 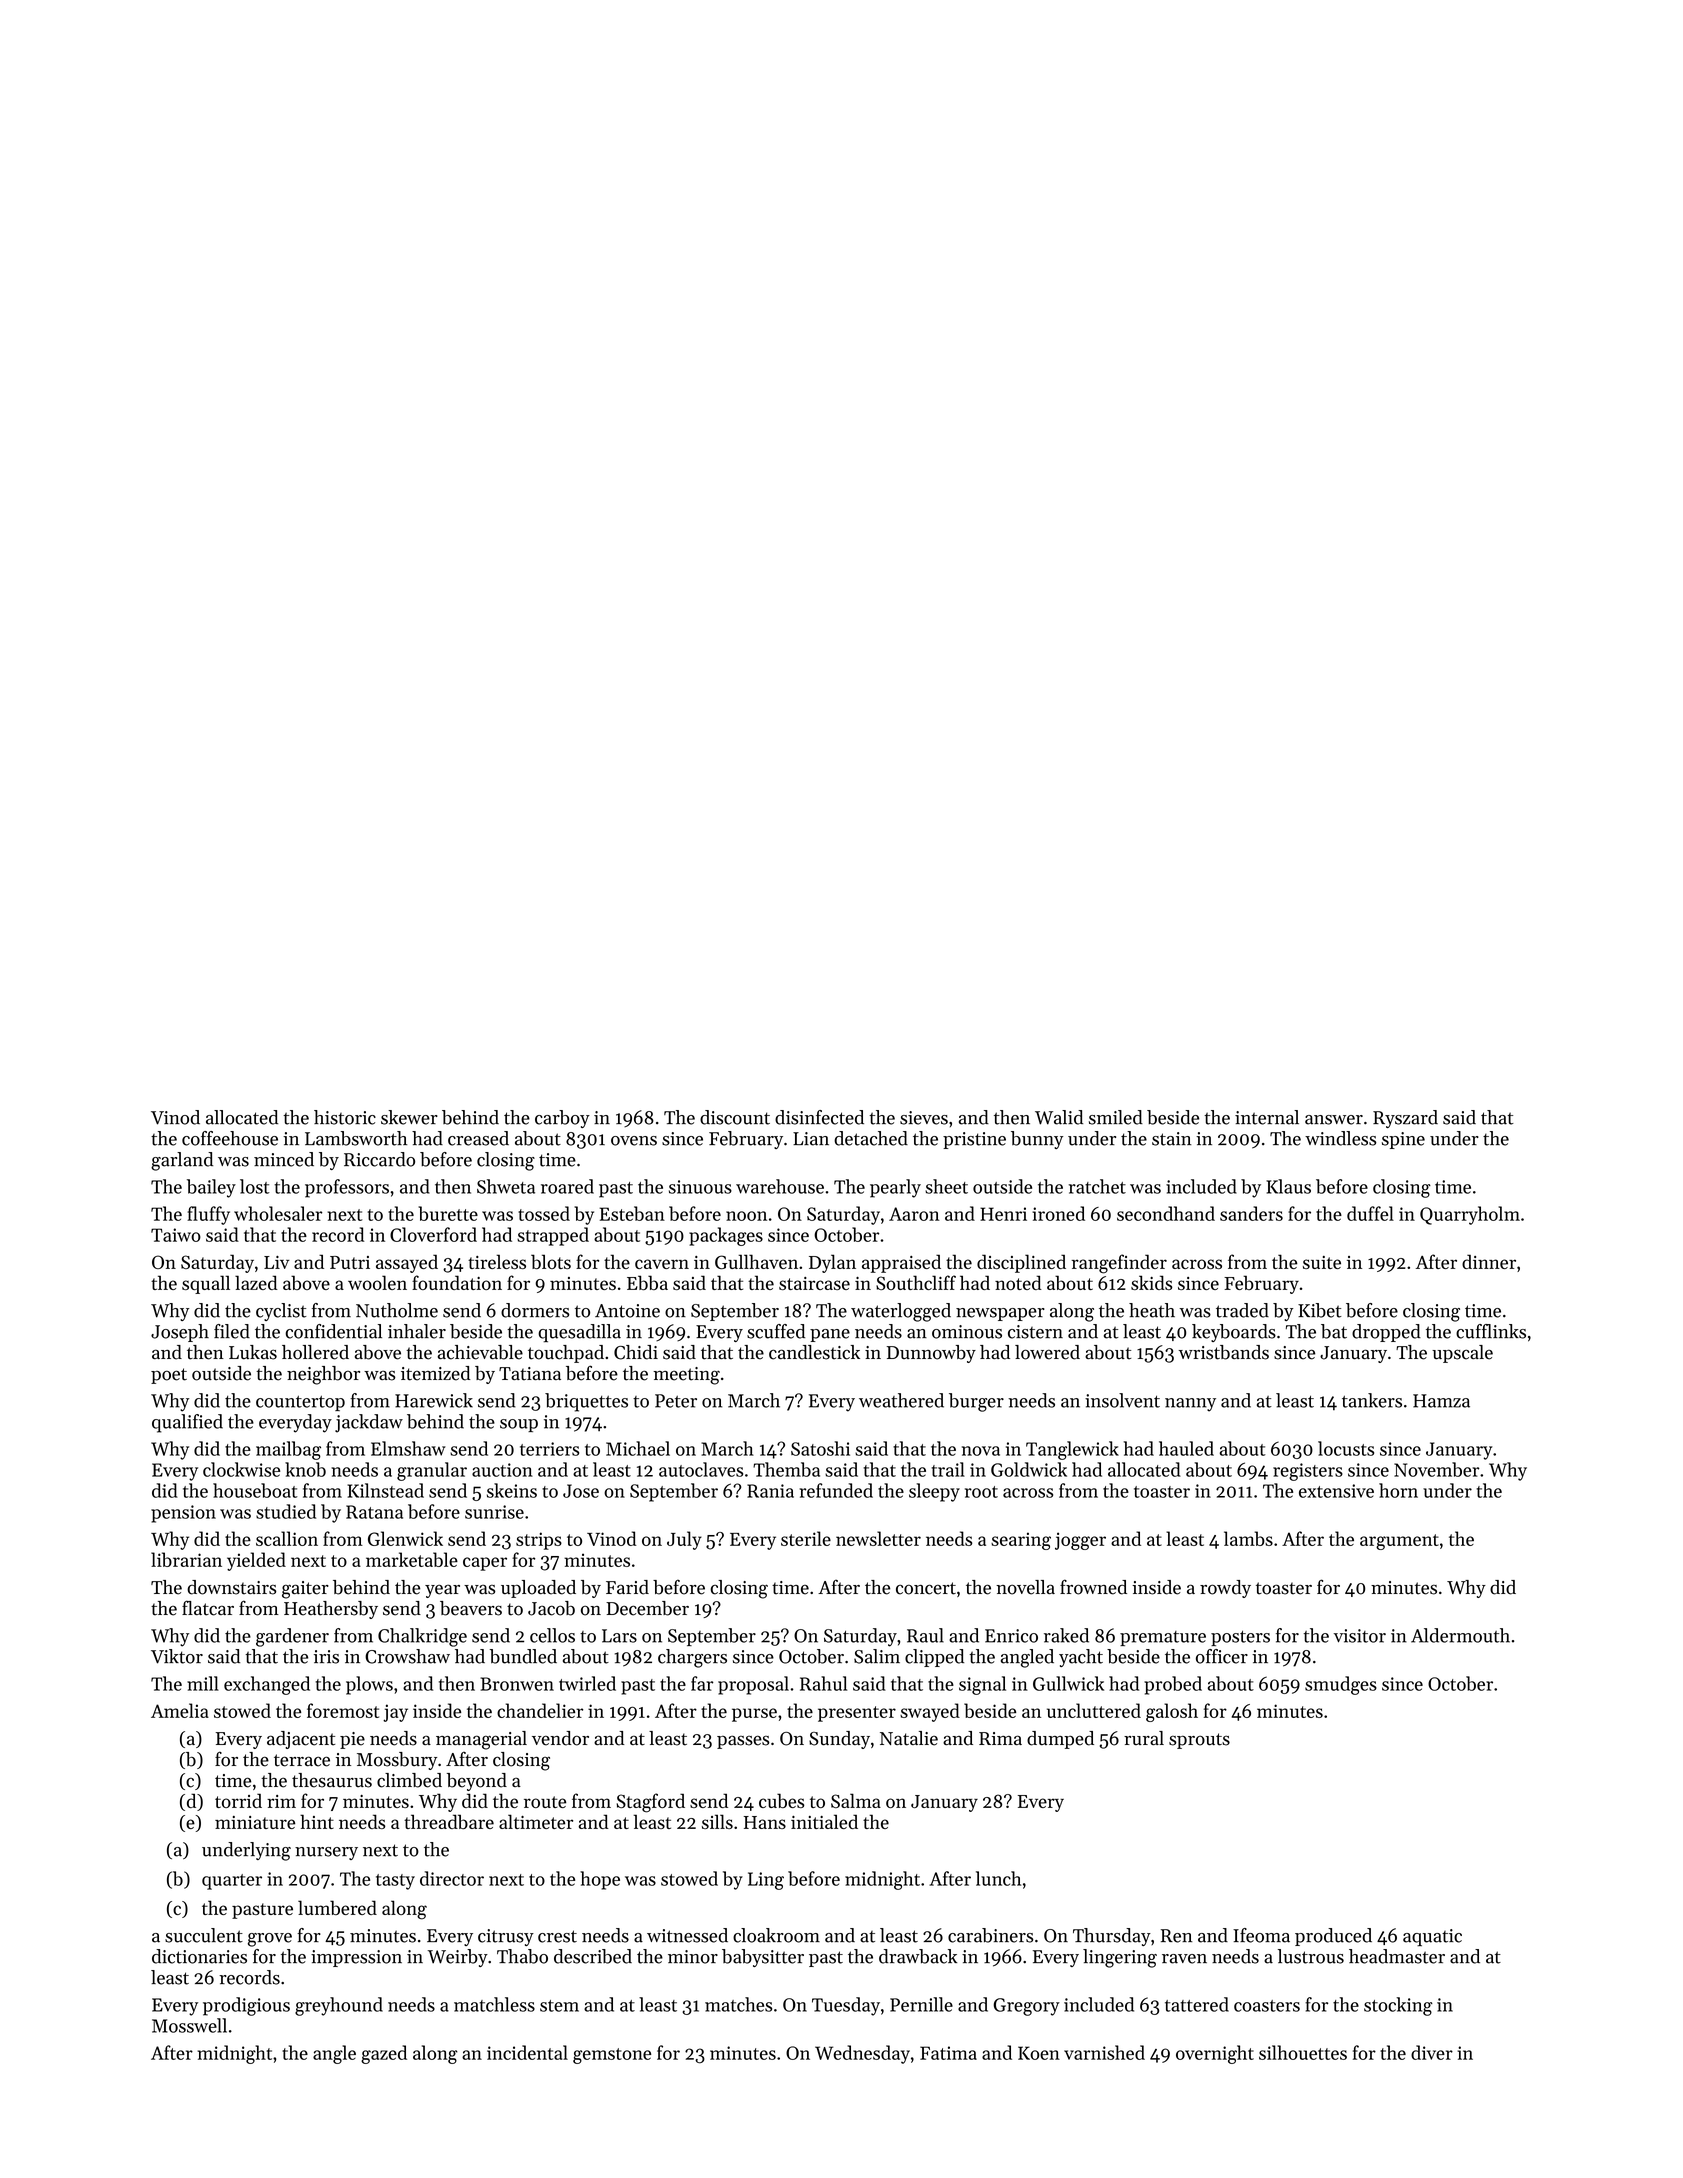 What do you see at coordinates (1288, 1186) in the image?
I see `Klaus` at bounding box center [1288, 1186].
